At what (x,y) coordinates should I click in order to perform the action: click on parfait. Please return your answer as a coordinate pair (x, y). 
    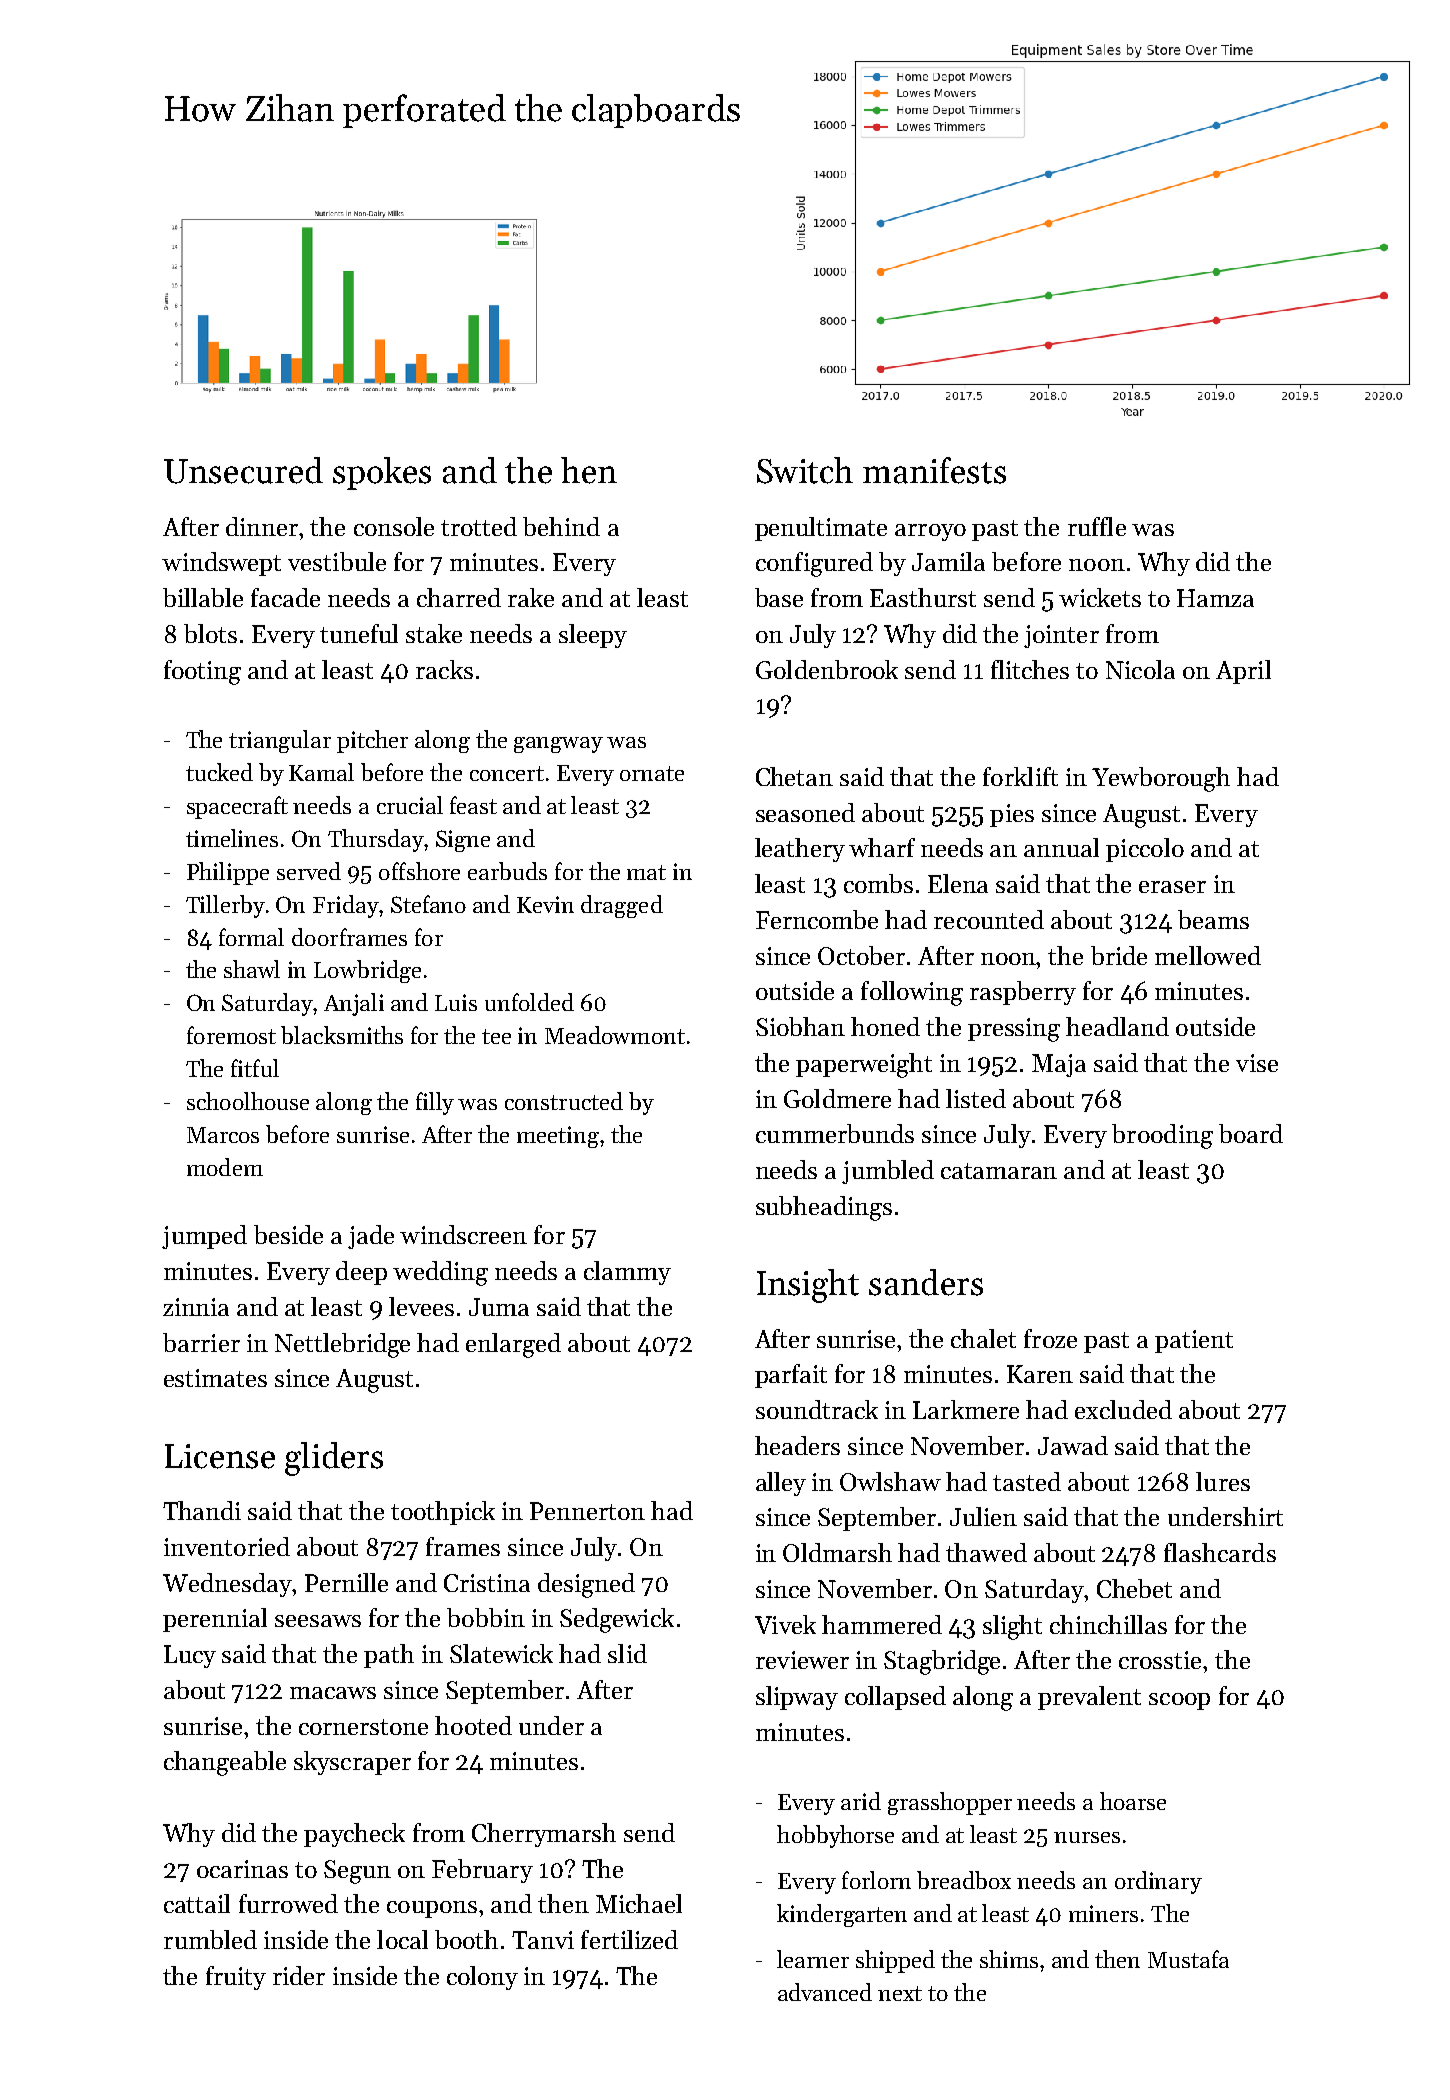
    Looking at the image, I should click on (791, 1376).
